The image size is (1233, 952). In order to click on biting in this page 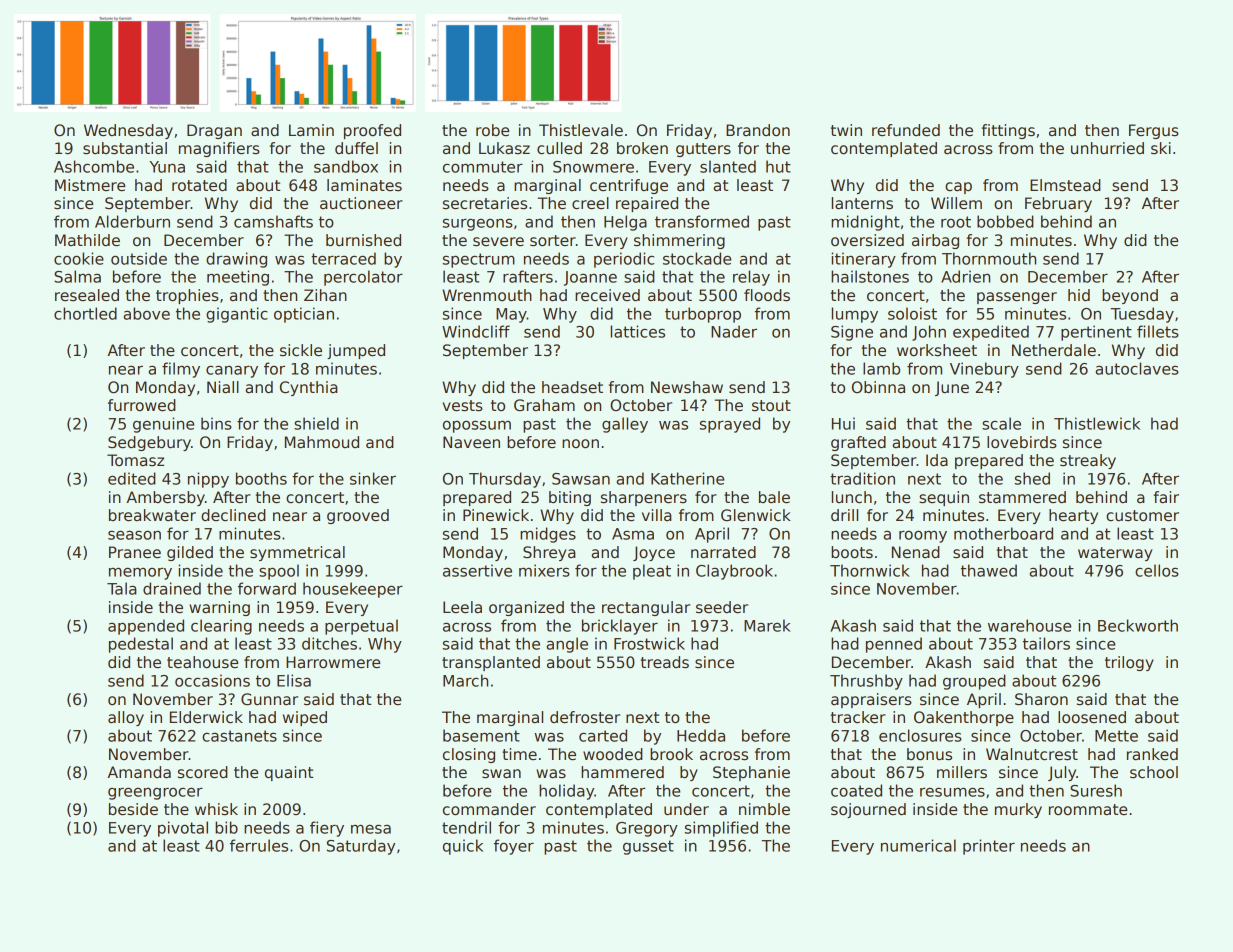, I will do `click(570, 498)`.
